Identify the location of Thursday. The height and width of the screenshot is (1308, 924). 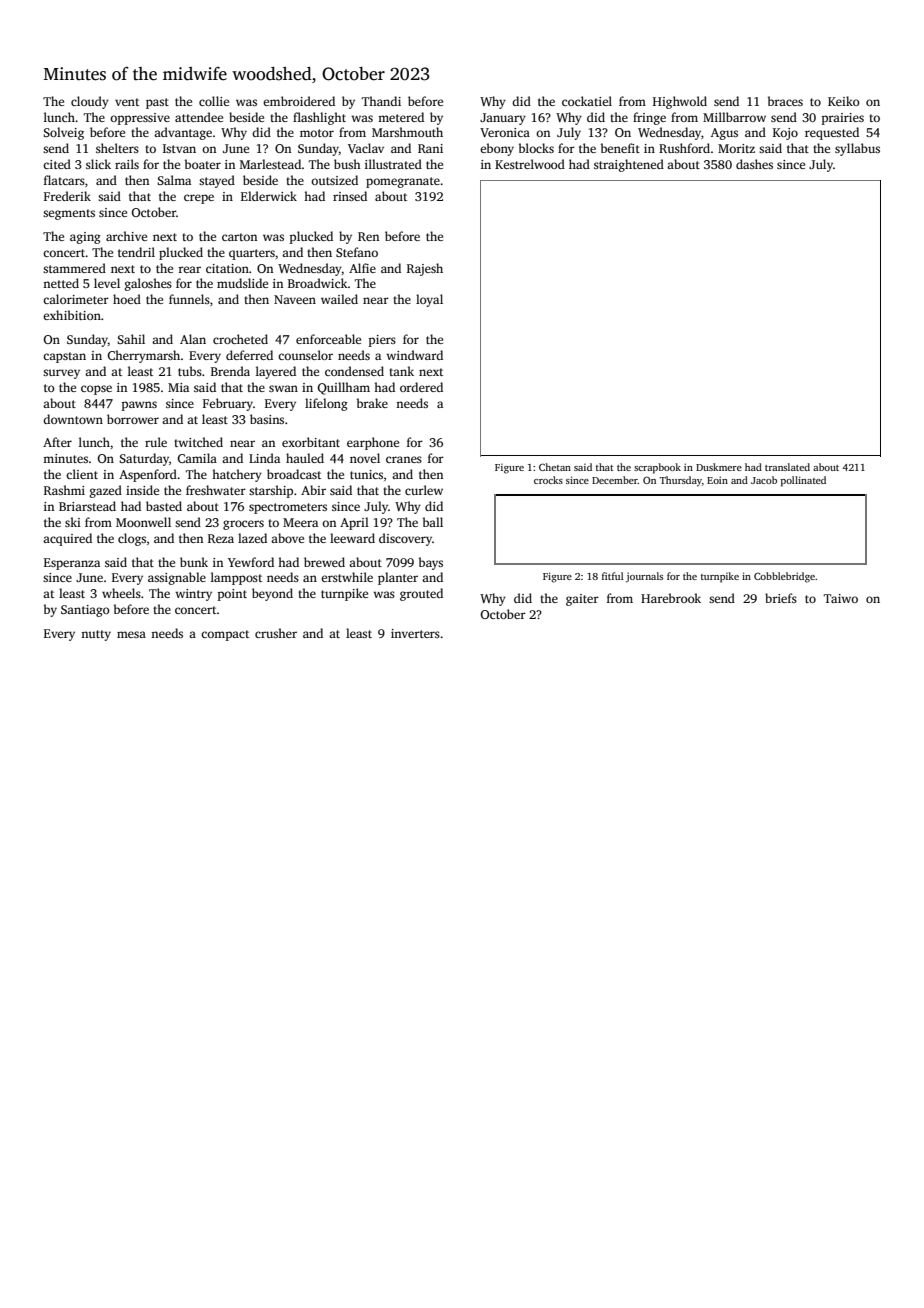
(681, 481).
